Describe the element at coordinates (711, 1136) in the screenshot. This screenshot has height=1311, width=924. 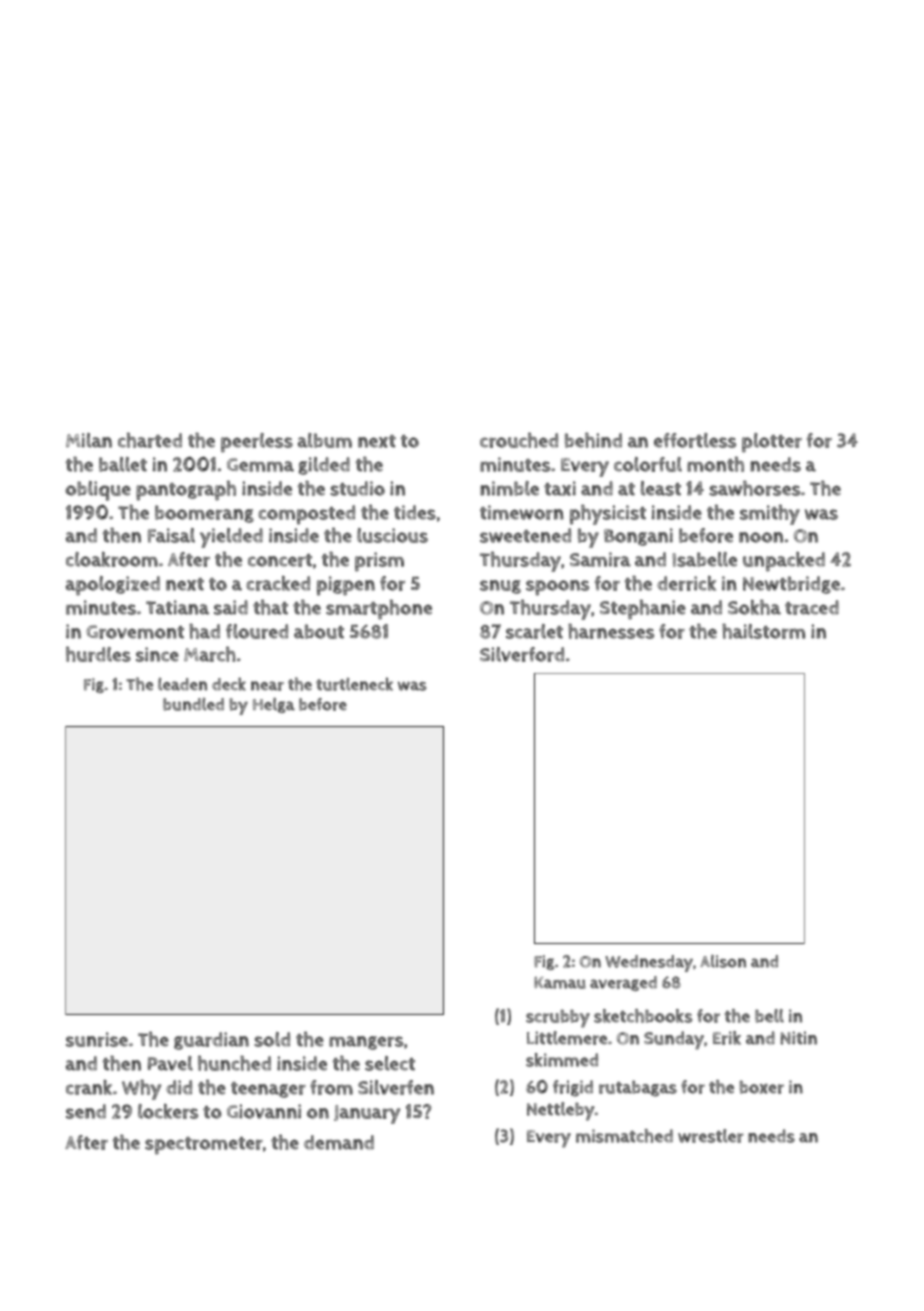
I see `wrestler` at that location.
